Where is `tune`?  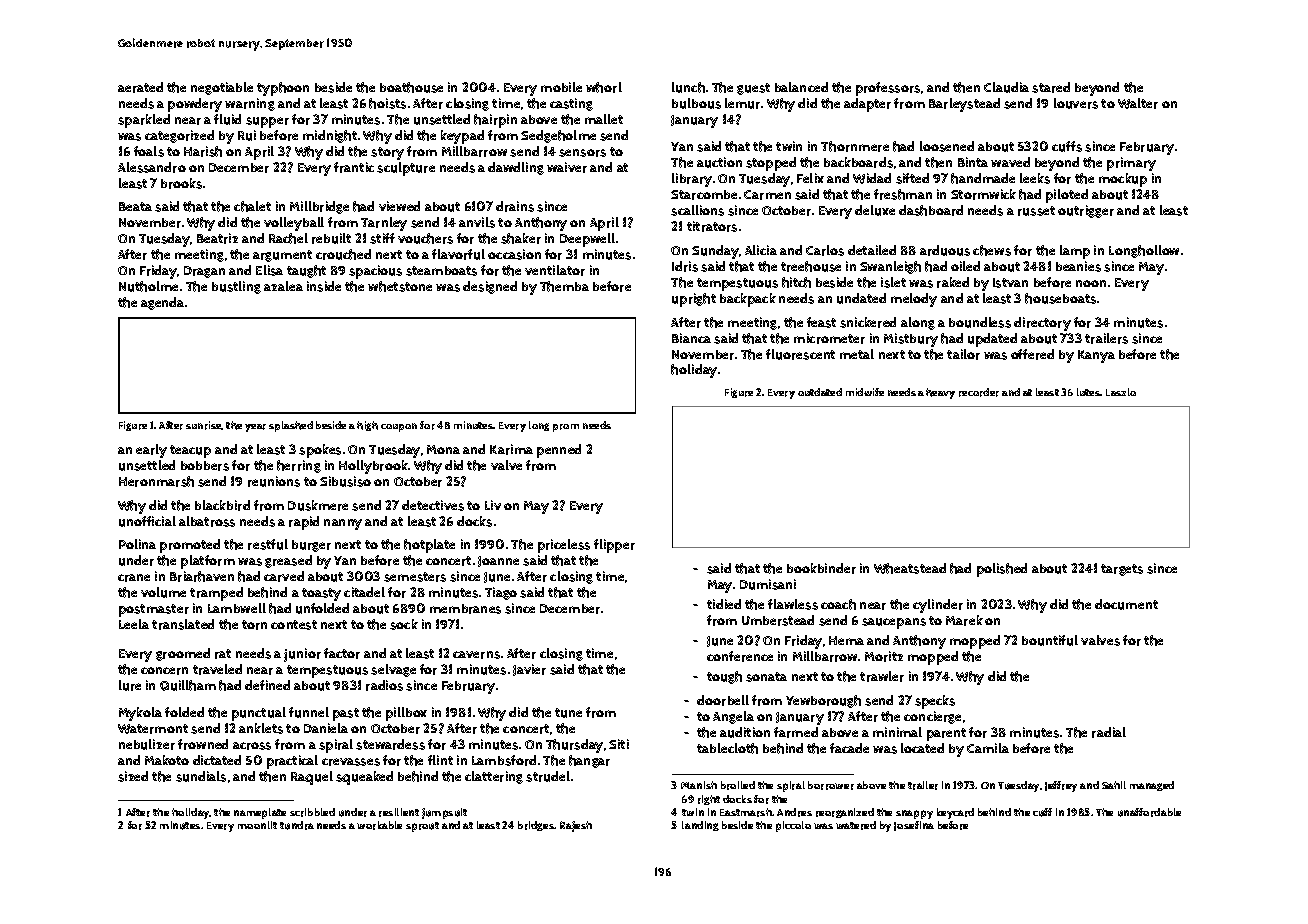
tune is located at coordinates (568, 713).
